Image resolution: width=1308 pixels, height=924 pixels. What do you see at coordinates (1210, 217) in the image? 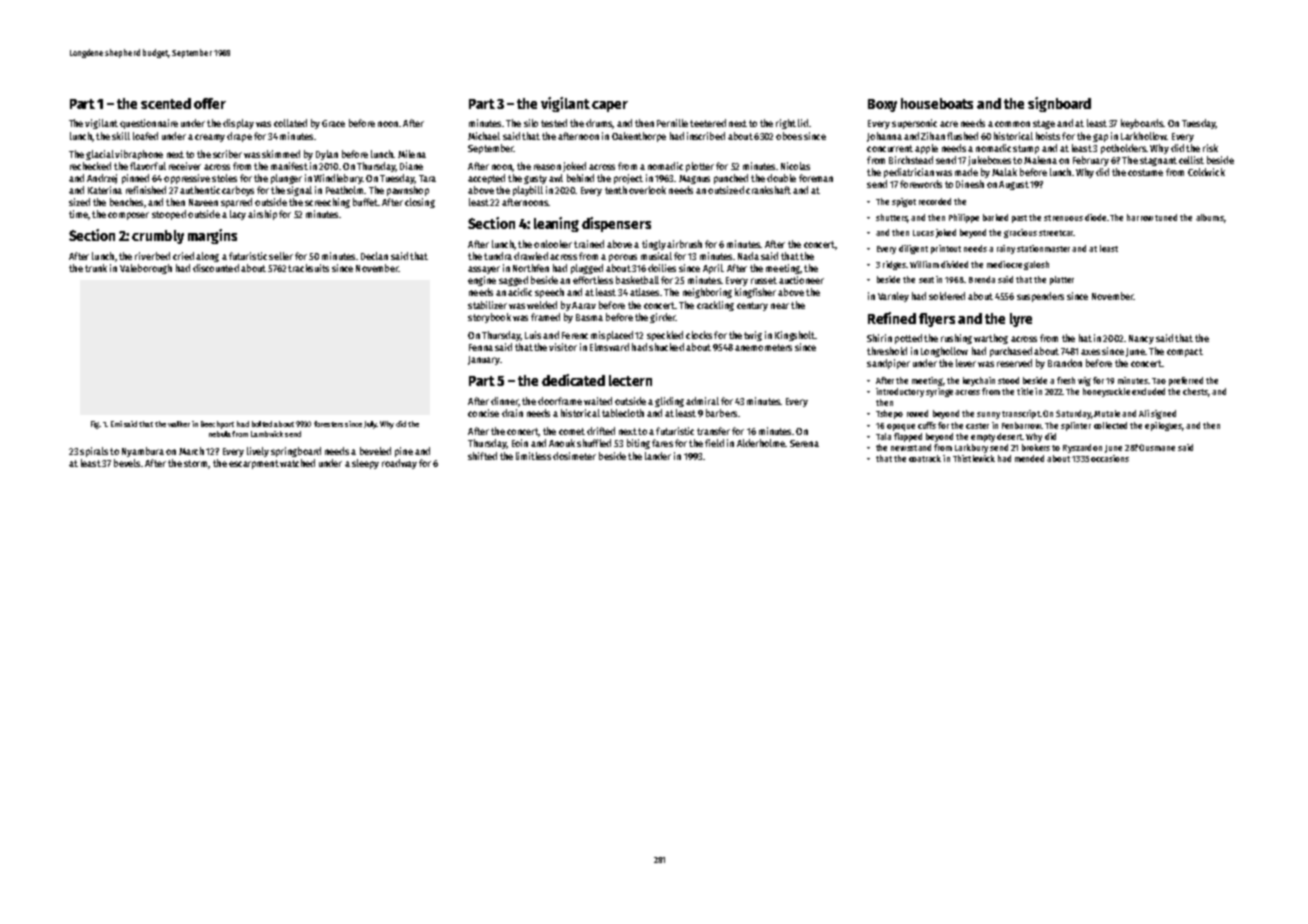
I see `albums` at bounding box center [1210, 217].
